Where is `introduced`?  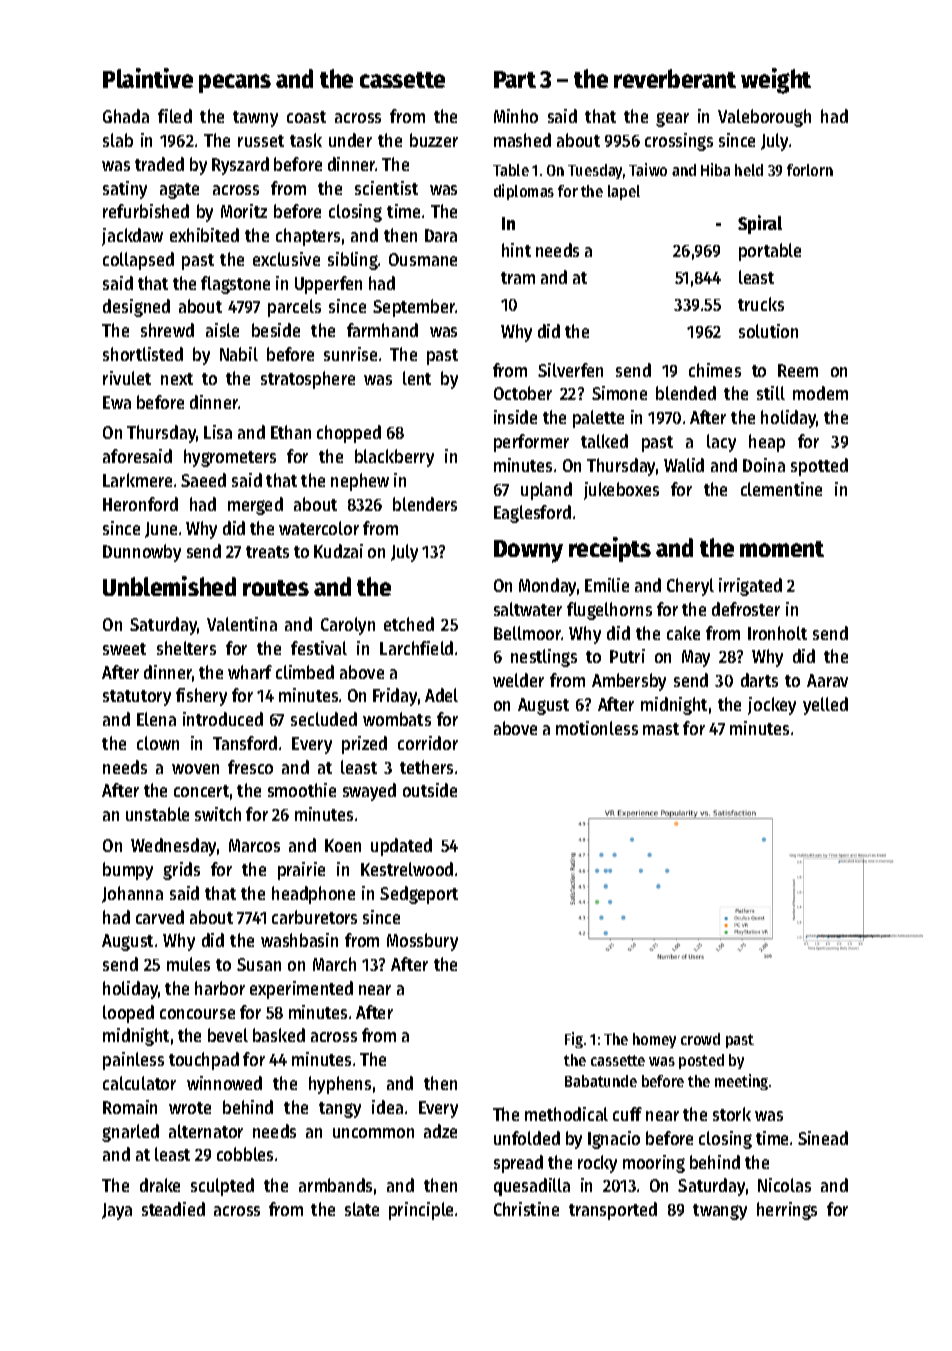 introduced is located at coordinates (223, 719).
